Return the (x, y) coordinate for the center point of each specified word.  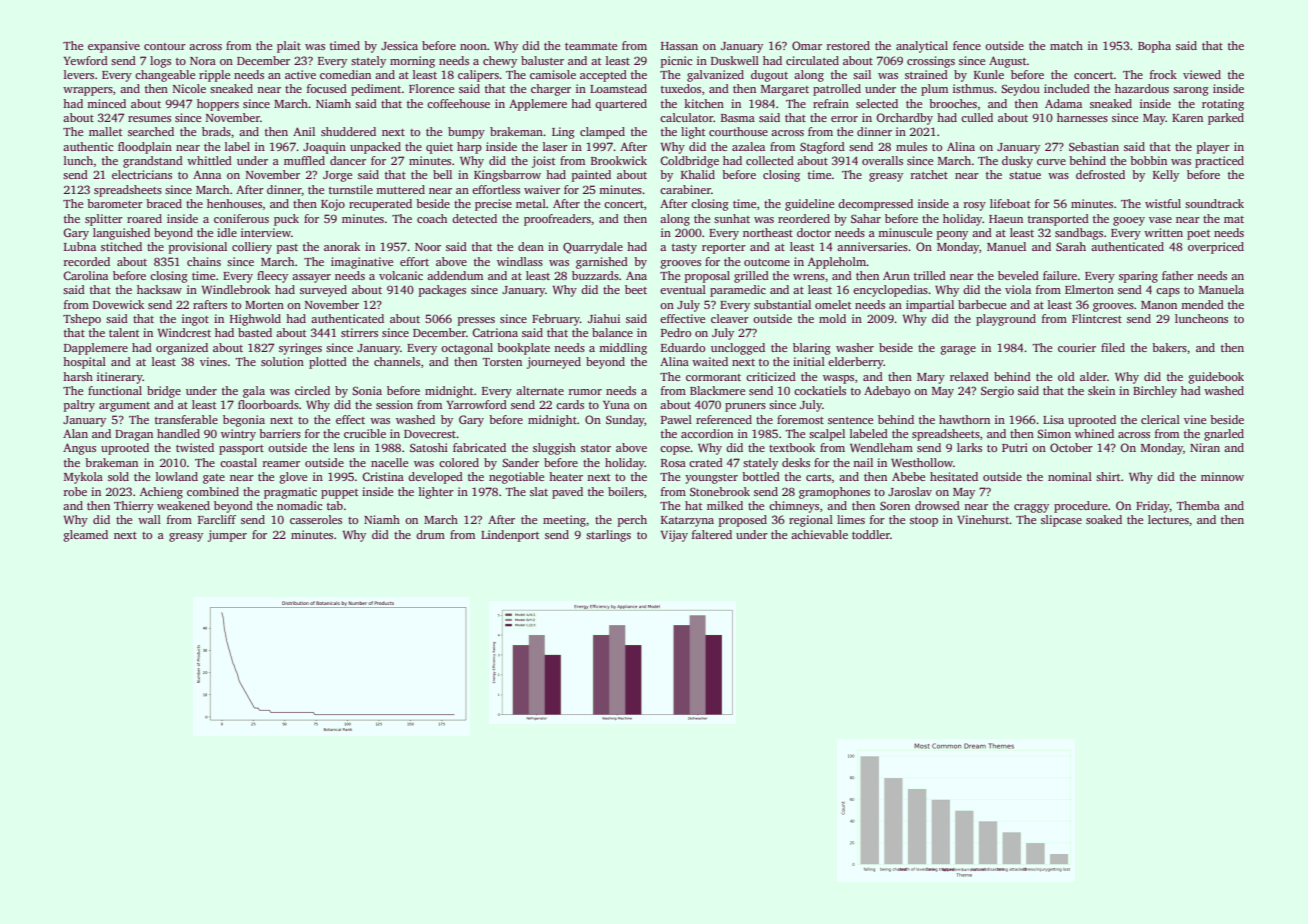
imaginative (362, 263)
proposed (743, 521)
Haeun (1006, 219)
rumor (585, 392)
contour (165, 46)
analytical (922, 47)
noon (473, 47)
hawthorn (964, 419)
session (394, 404)
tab (335, 505)
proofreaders (557, 220)
